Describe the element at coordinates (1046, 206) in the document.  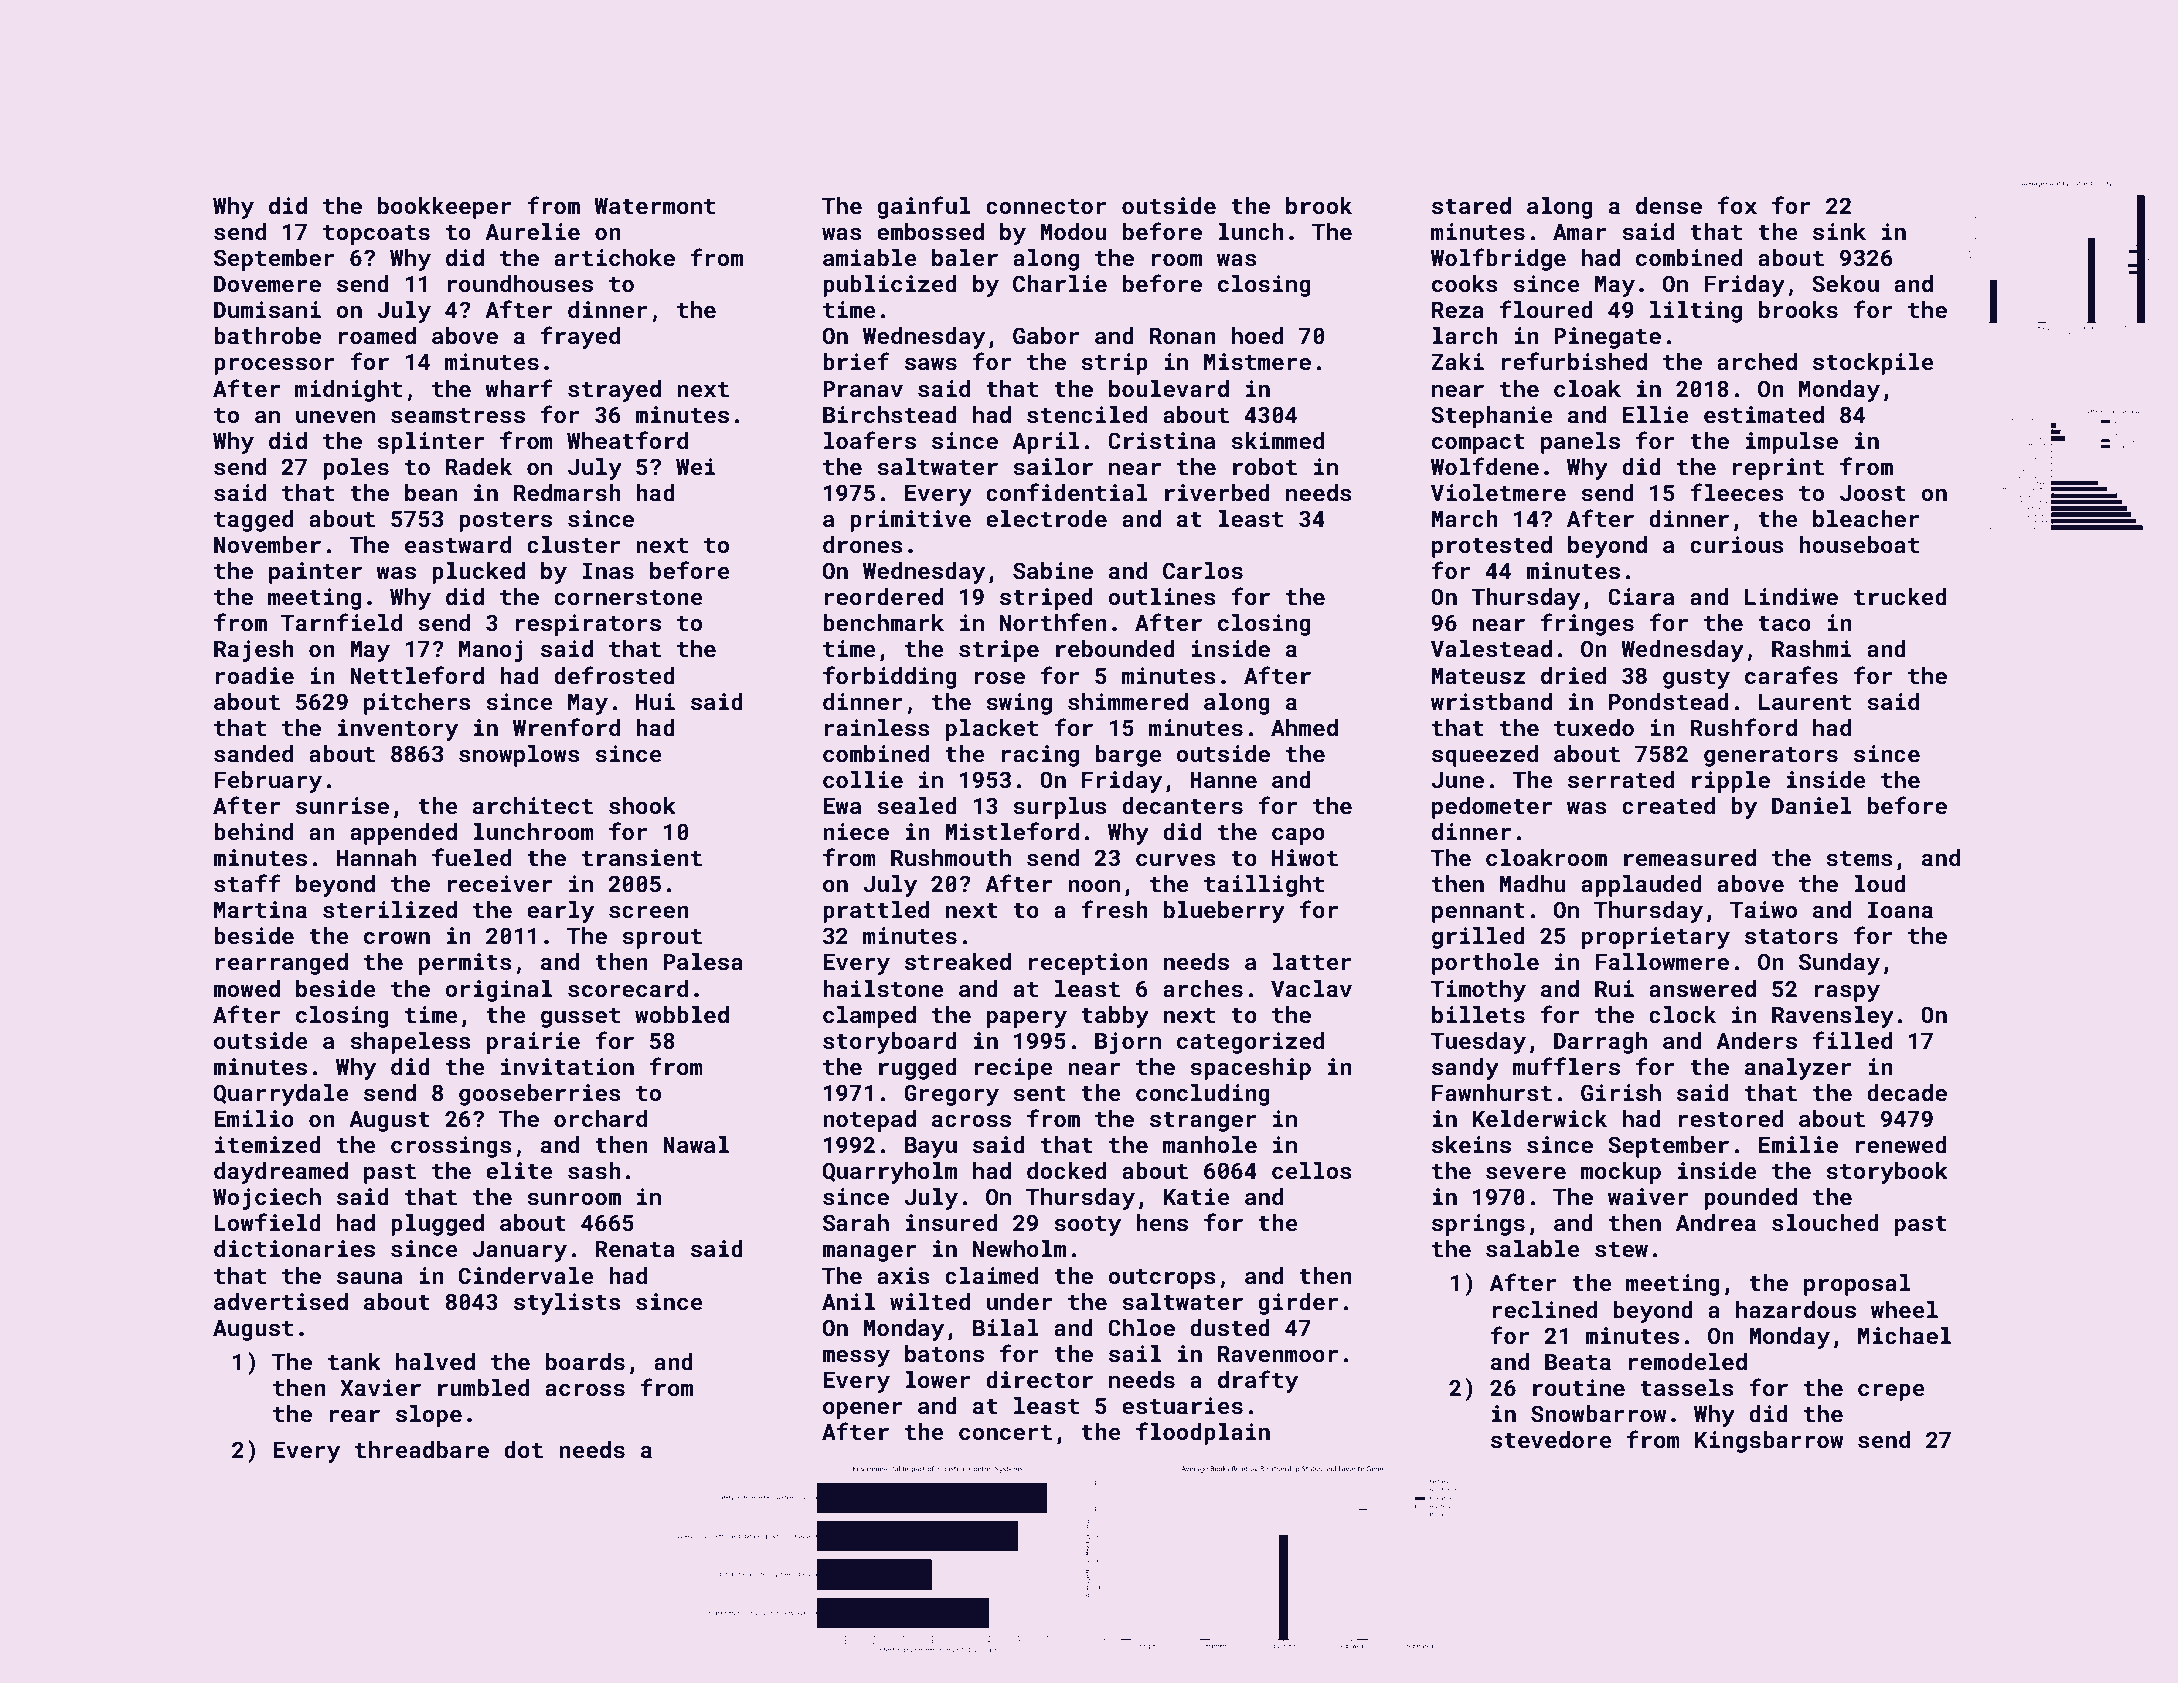
I see `connector` at that location.
